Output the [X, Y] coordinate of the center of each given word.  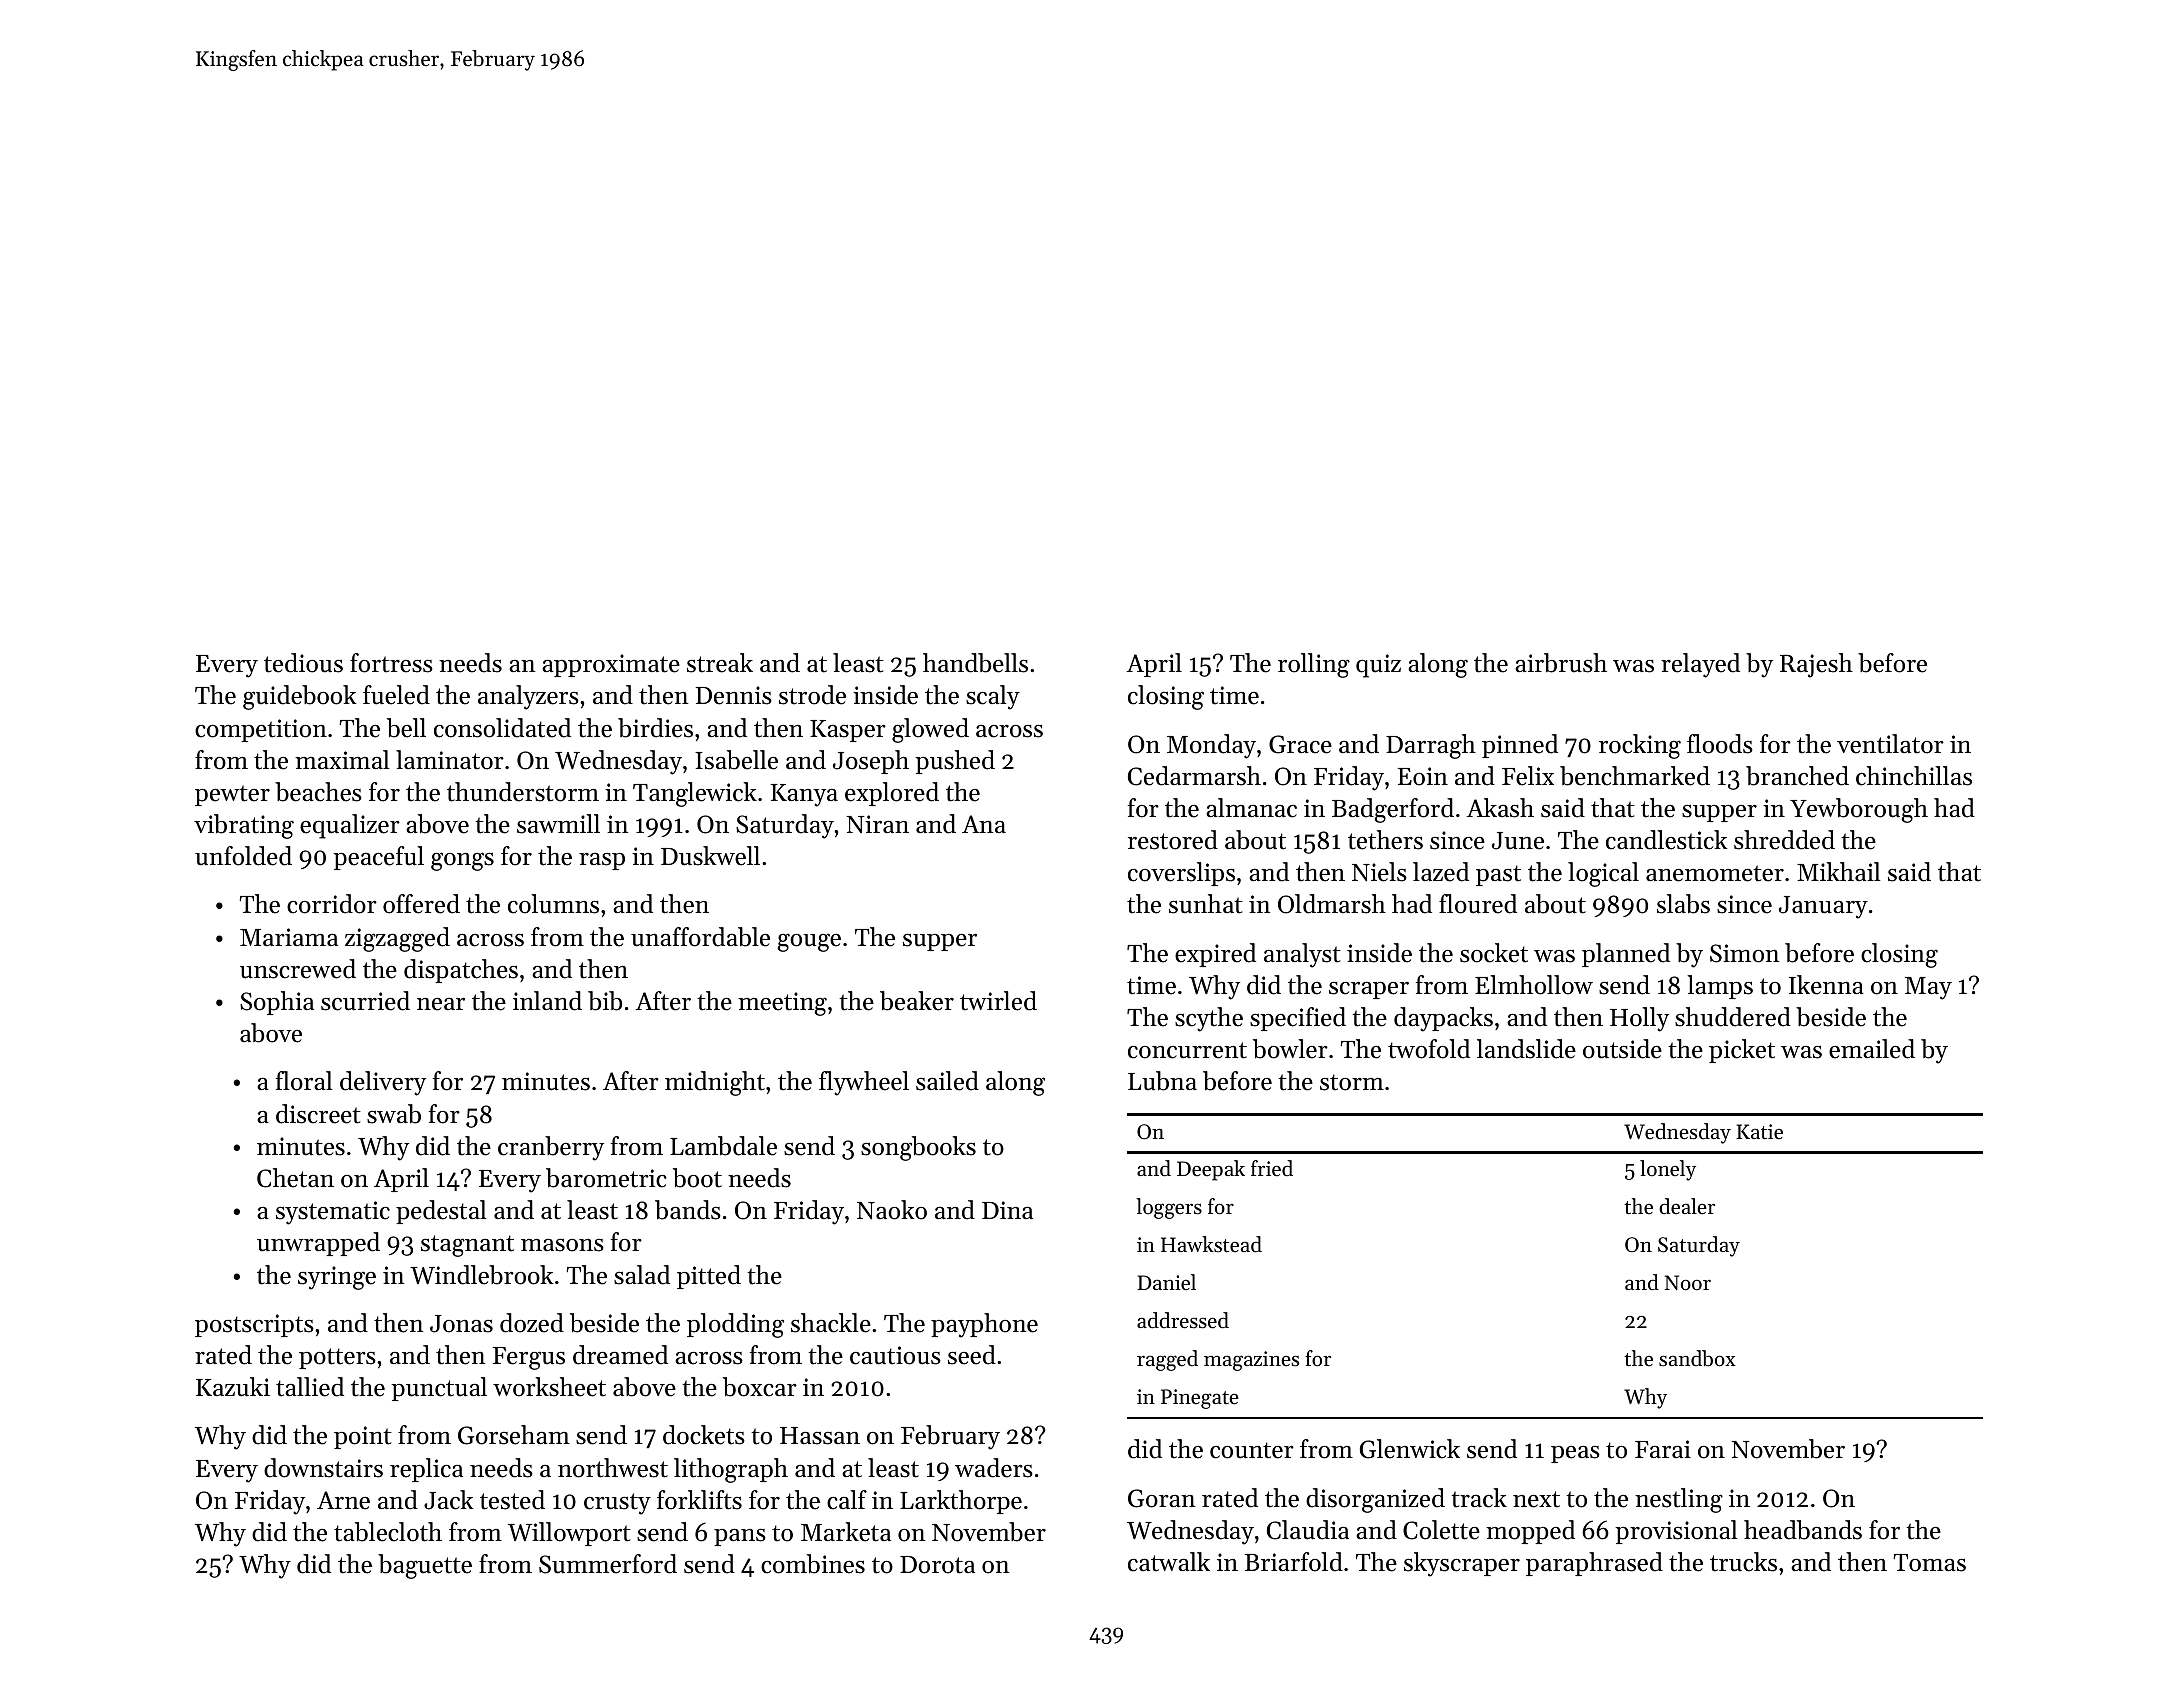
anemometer [1715, 873]
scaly [993, 697]
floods [1720, 744]
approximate [611, 665]
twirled [998, 1001]
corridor [332, 904]
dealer [1687, 1206]
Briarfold [1294, 1562]
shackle [831, 1323]
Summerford [608, 1564]
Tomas [1930, 1563]
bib [605, 1001]
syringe [337, 1278]
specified [1298, 1019]
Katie [1759, 1132]
